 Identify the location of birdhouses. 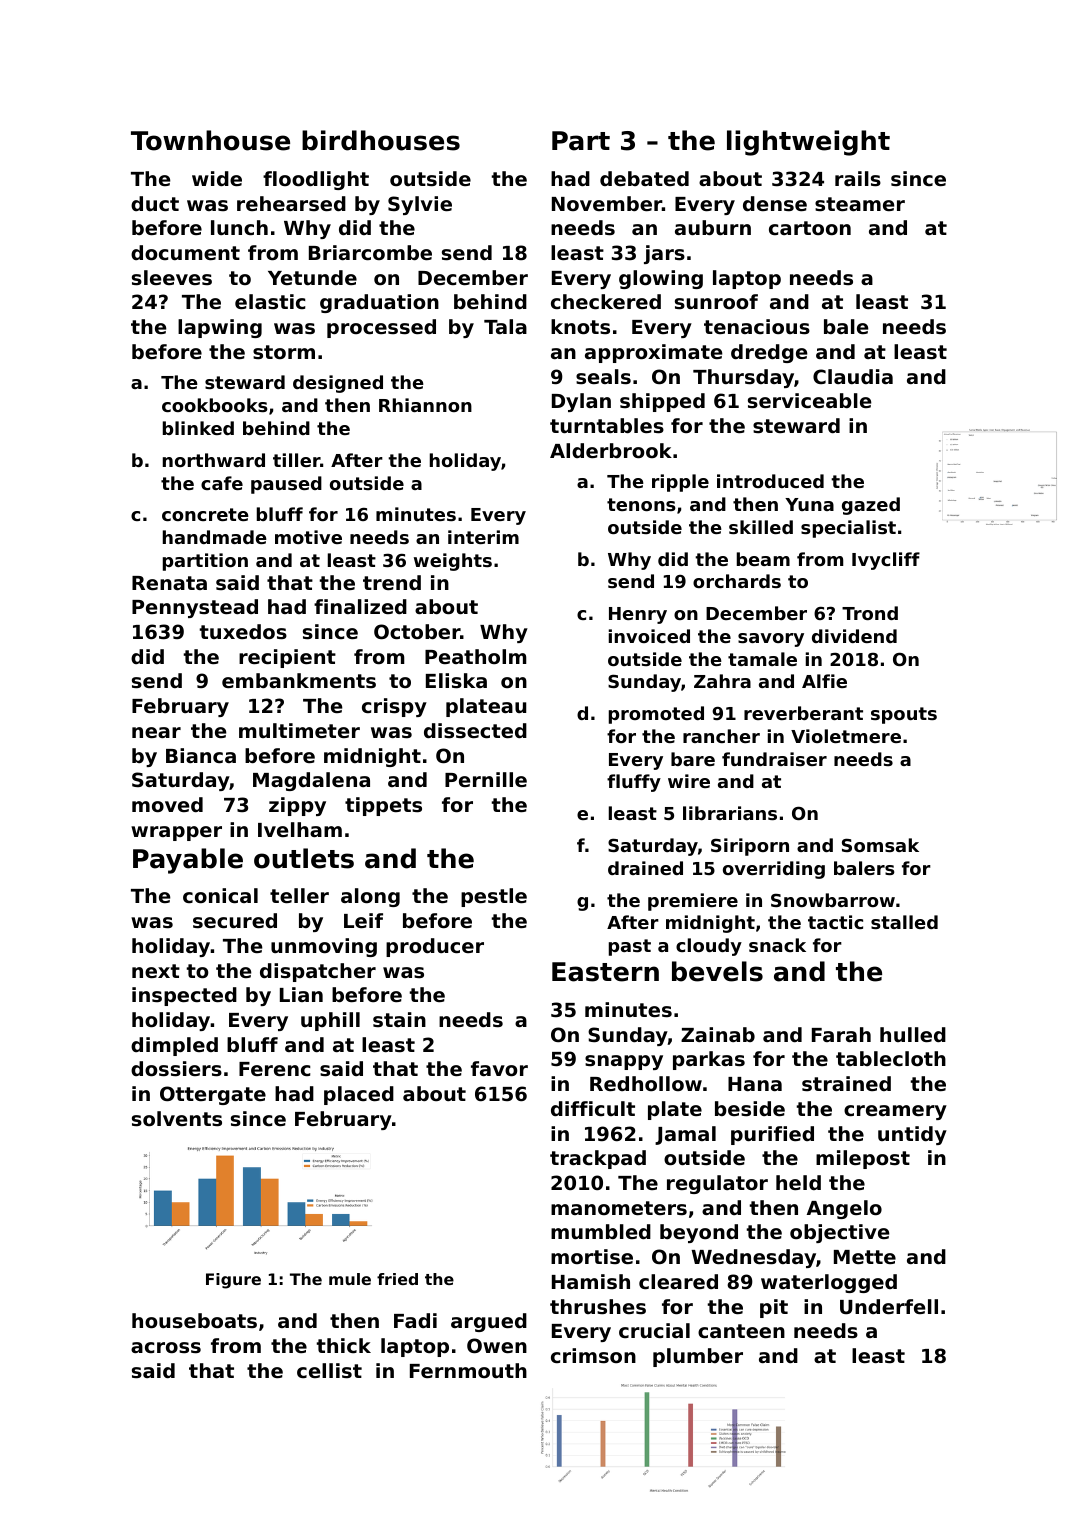
(381, 140).
